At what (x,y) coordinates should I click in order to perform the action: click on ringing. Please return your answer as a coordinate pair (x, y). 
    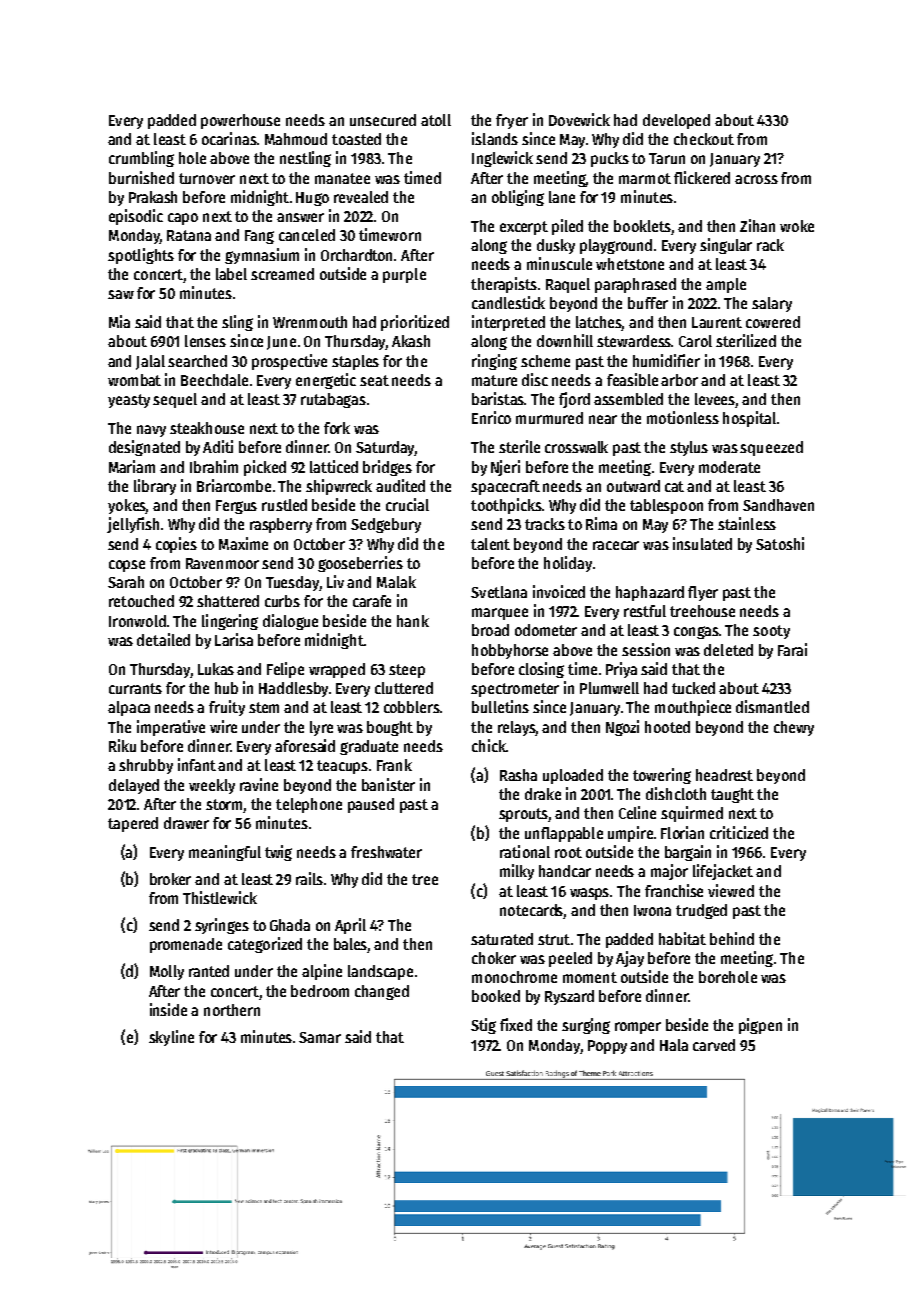
    Looking at the image, I should click on (494, 362).
